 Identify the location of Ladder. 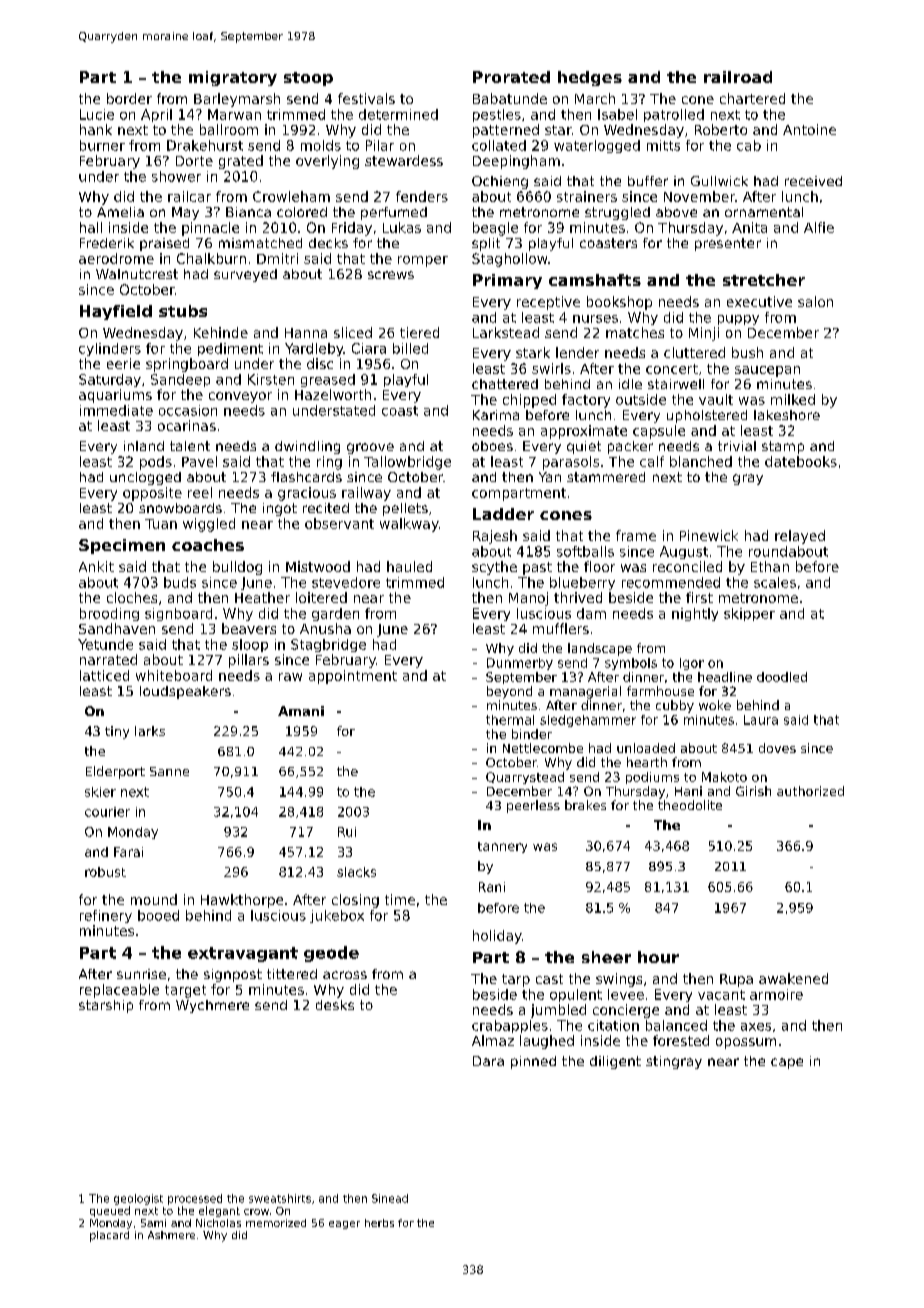
(503, 514).
